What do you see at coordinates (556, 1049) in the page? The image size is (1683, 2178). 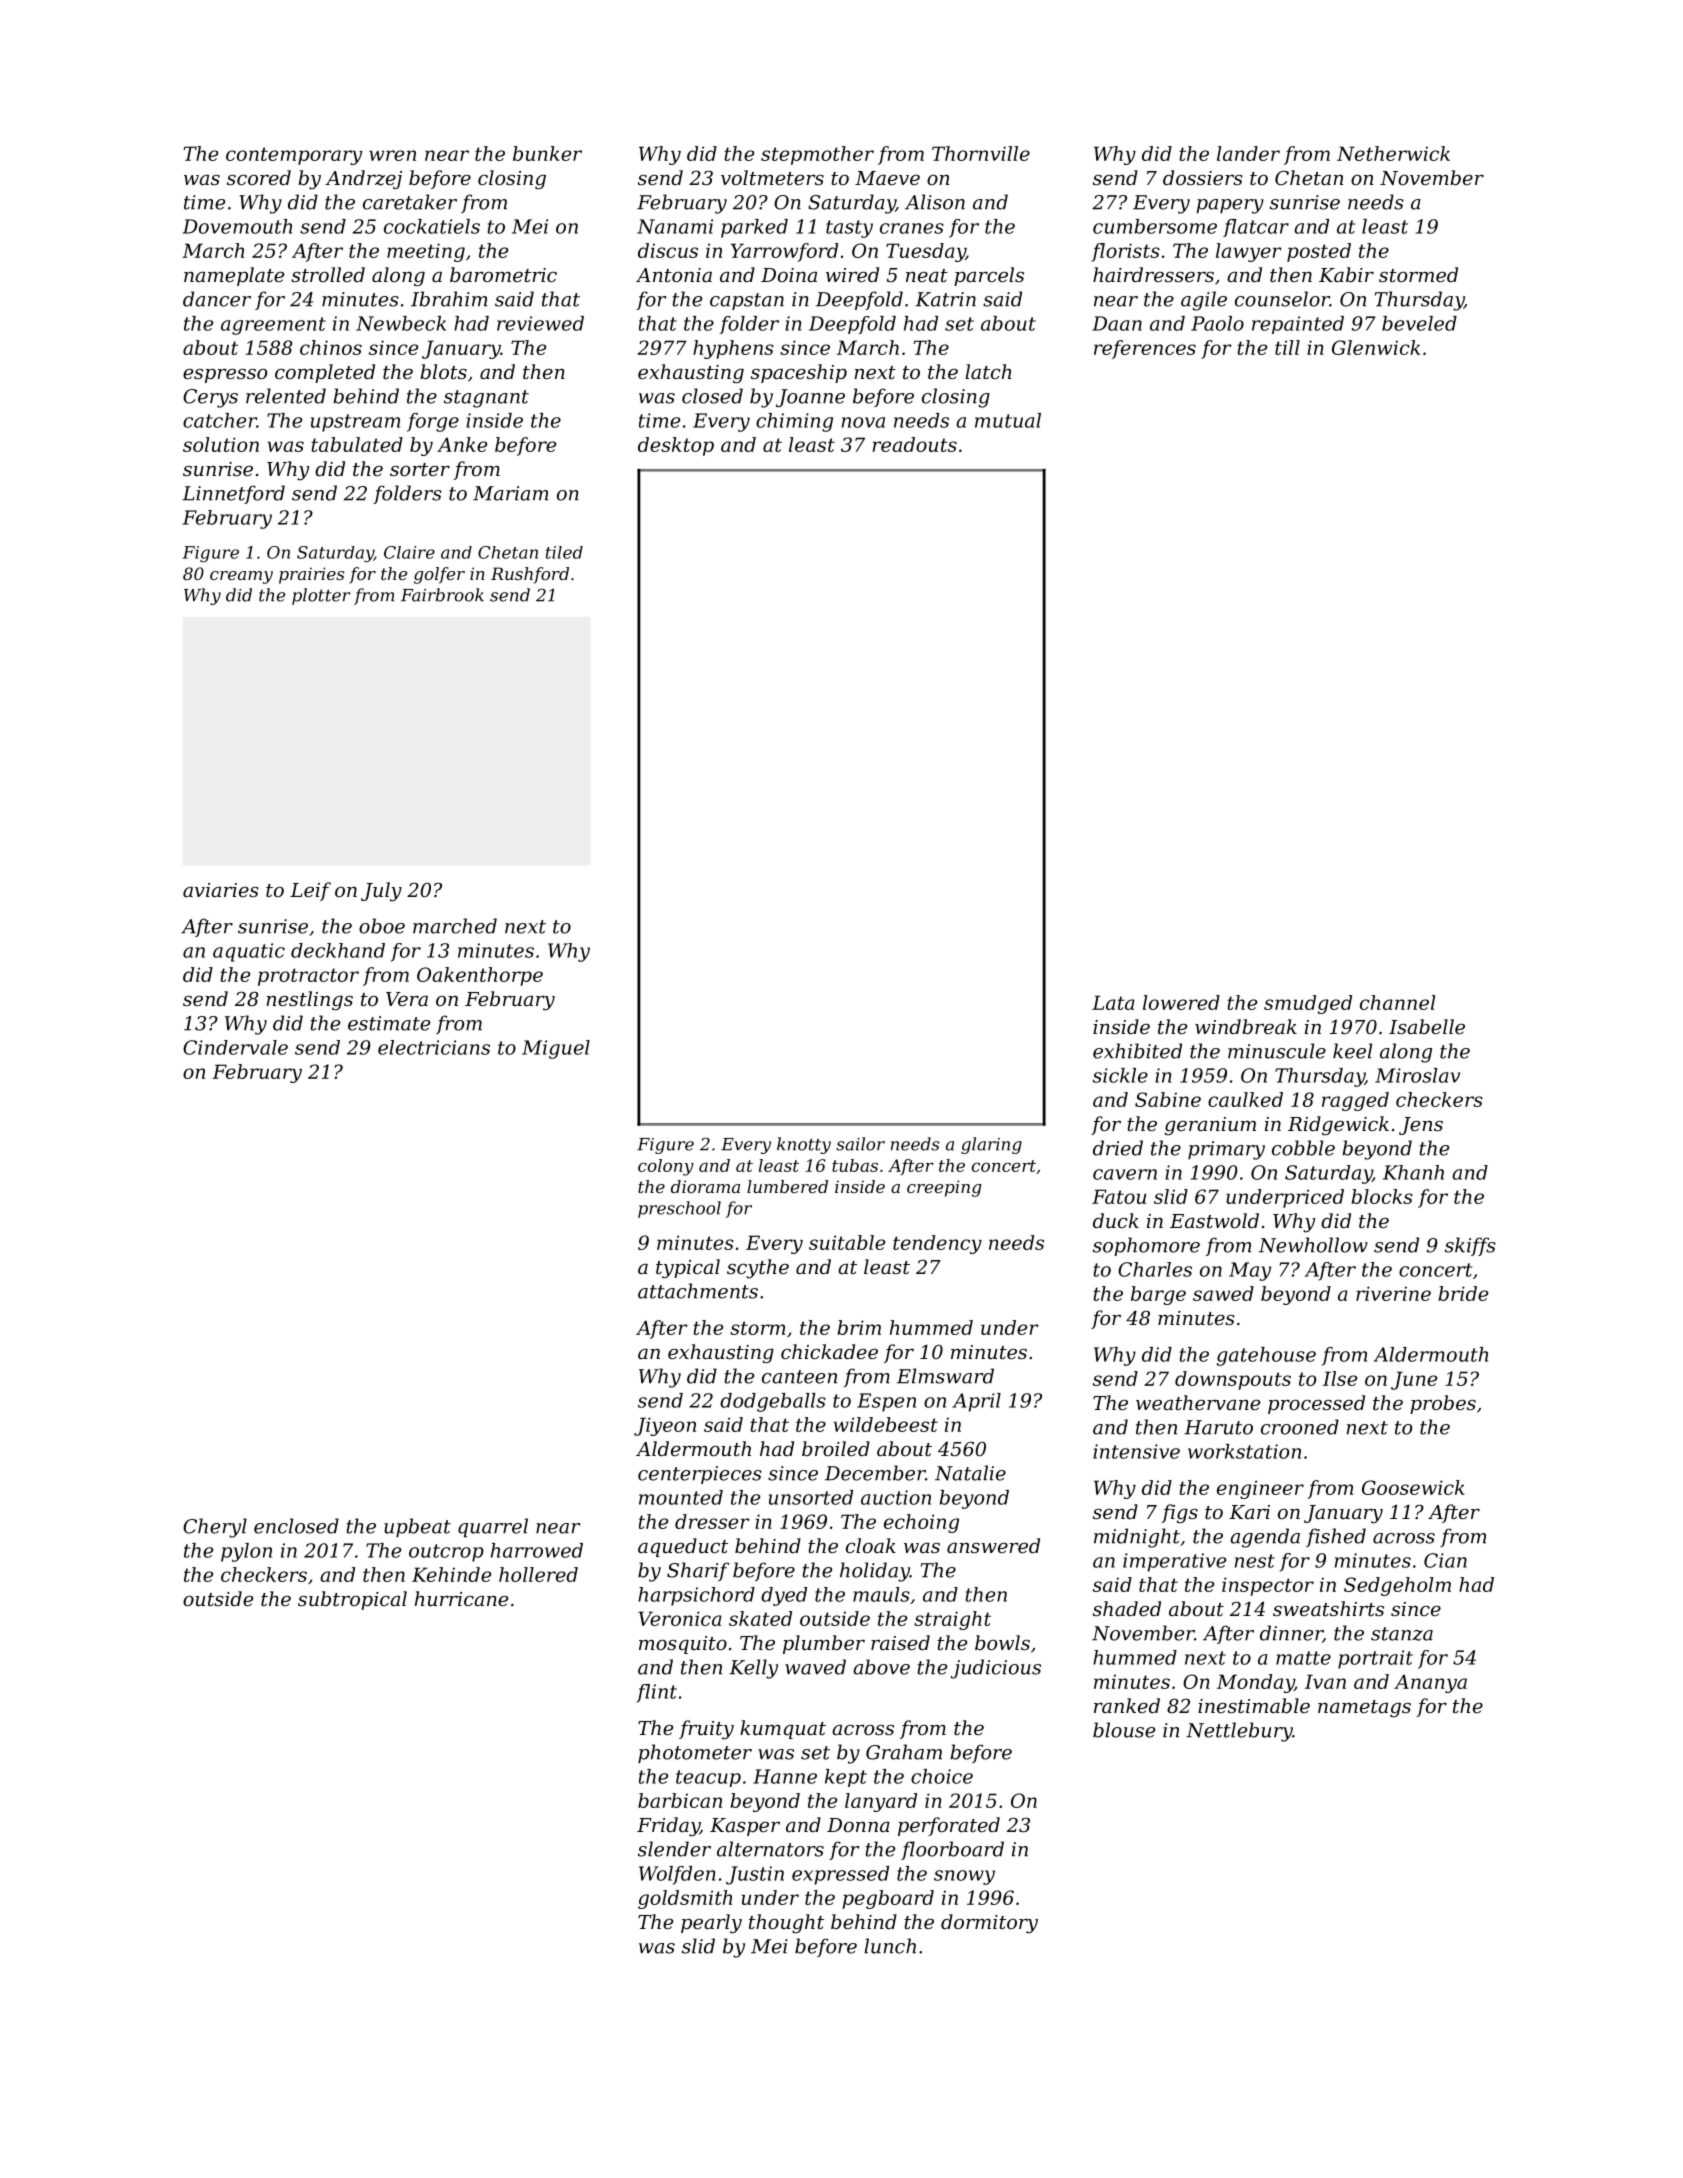 I see `Miguel` at bounding box center [556, 1049].
